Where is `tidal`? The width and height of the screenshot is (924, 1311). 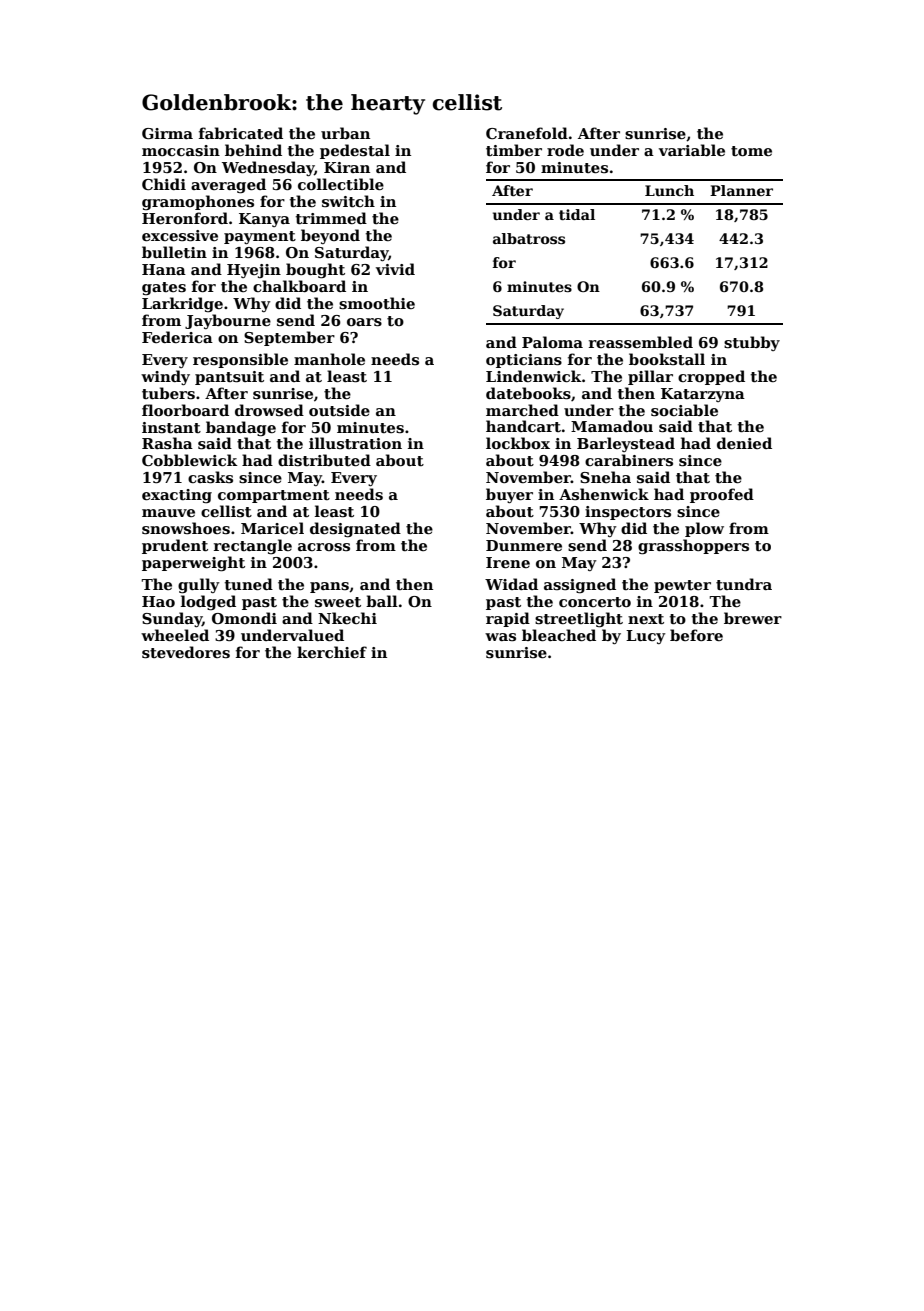
tidal is located at coordinates (577, 214).
